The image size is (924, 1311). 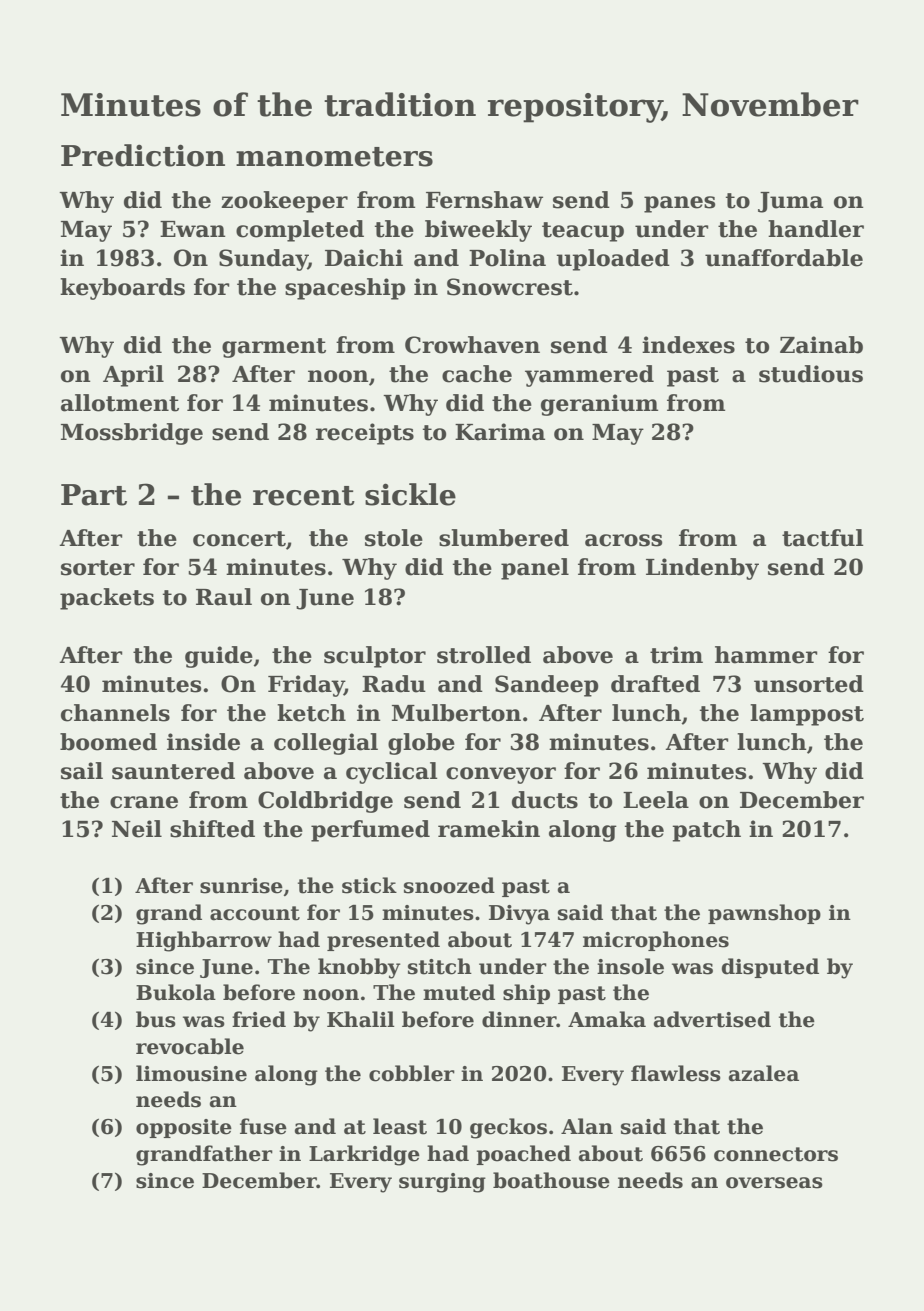 I want to click on snoozed, so click(x=449, y=885).
